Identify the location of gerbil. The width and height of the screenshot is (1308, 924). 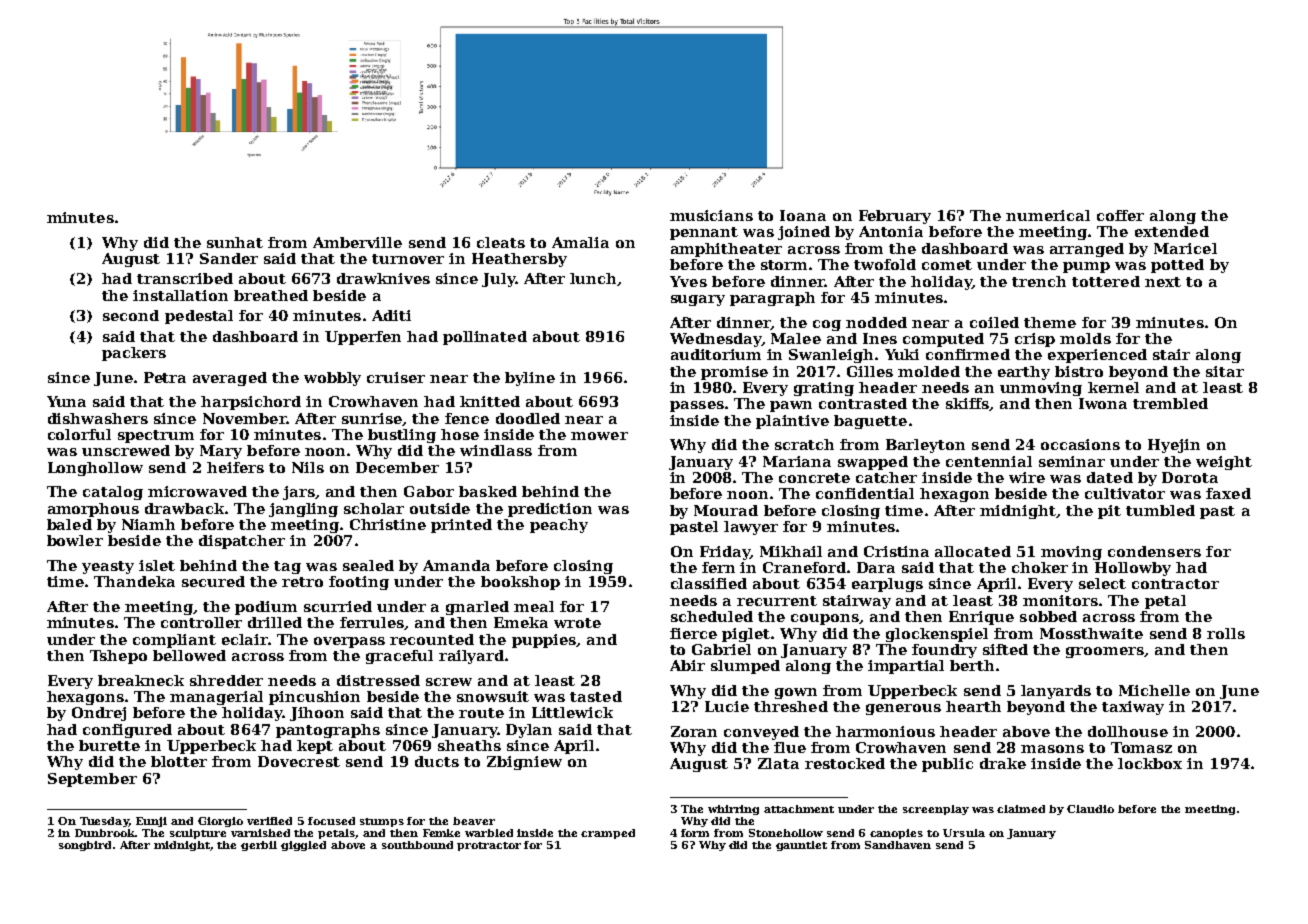
(259, 846).
